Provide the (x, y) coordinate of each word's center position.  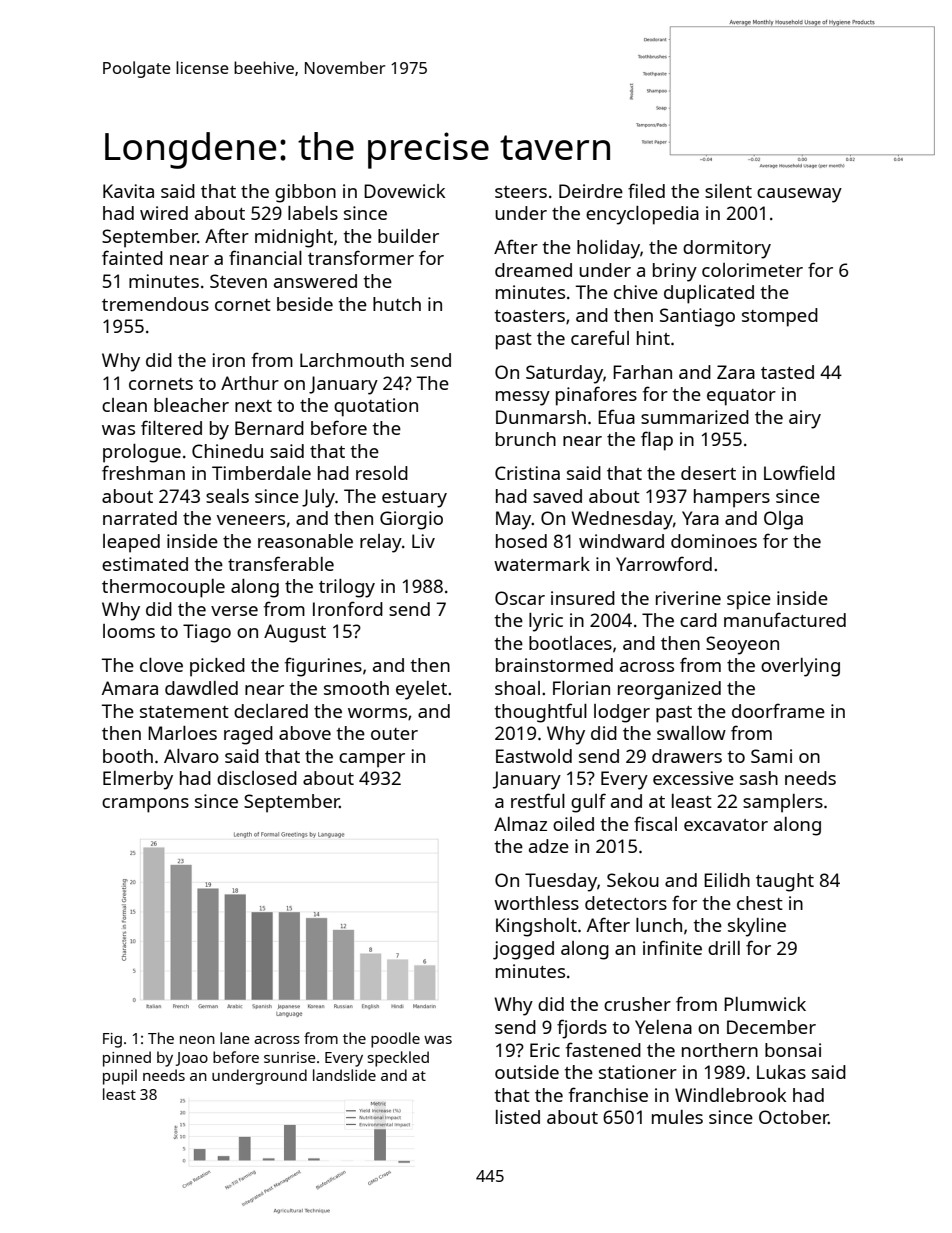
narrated (140, 518)
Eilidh (727, 880)
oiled (573, 824)
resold (382, 473)
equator (741, 397)
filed (646, 190)
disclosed (257, 778)
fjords (582, 1029)
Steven (238, 281)
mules (677, 1117)
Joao (192, 1059)
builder (408, 236)
